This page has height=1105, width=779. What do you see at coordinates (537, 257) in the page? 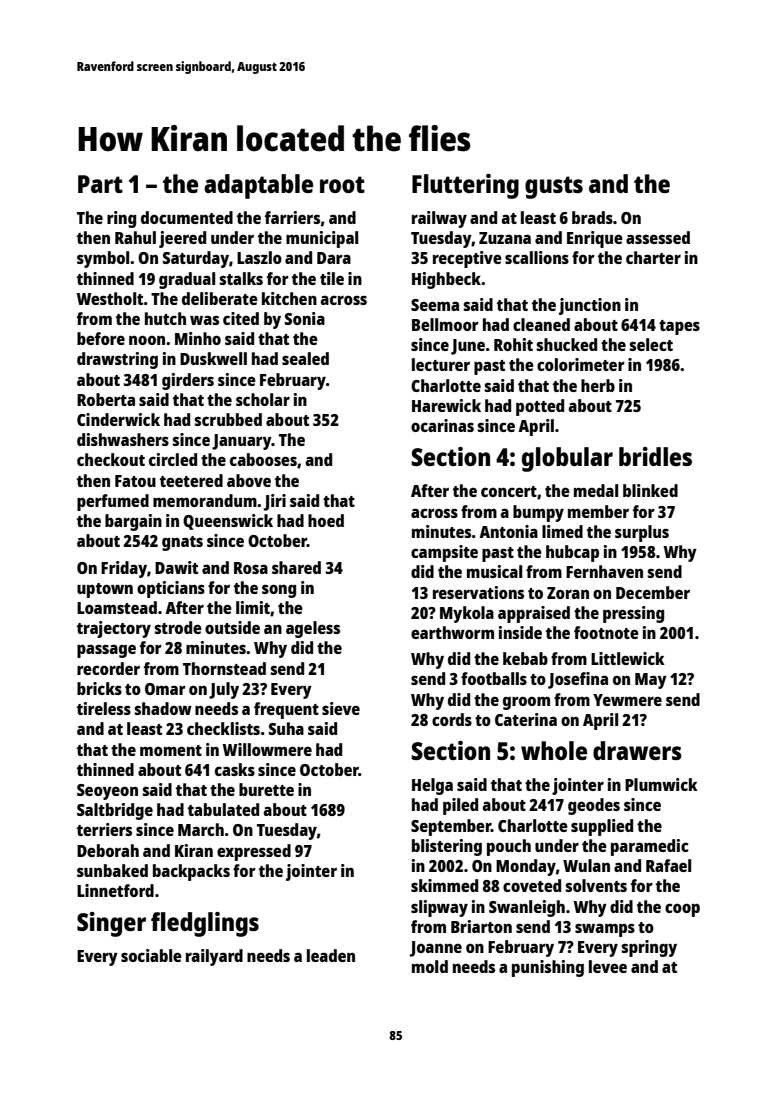
I see `scallions` at bounding box center [537, 257].
